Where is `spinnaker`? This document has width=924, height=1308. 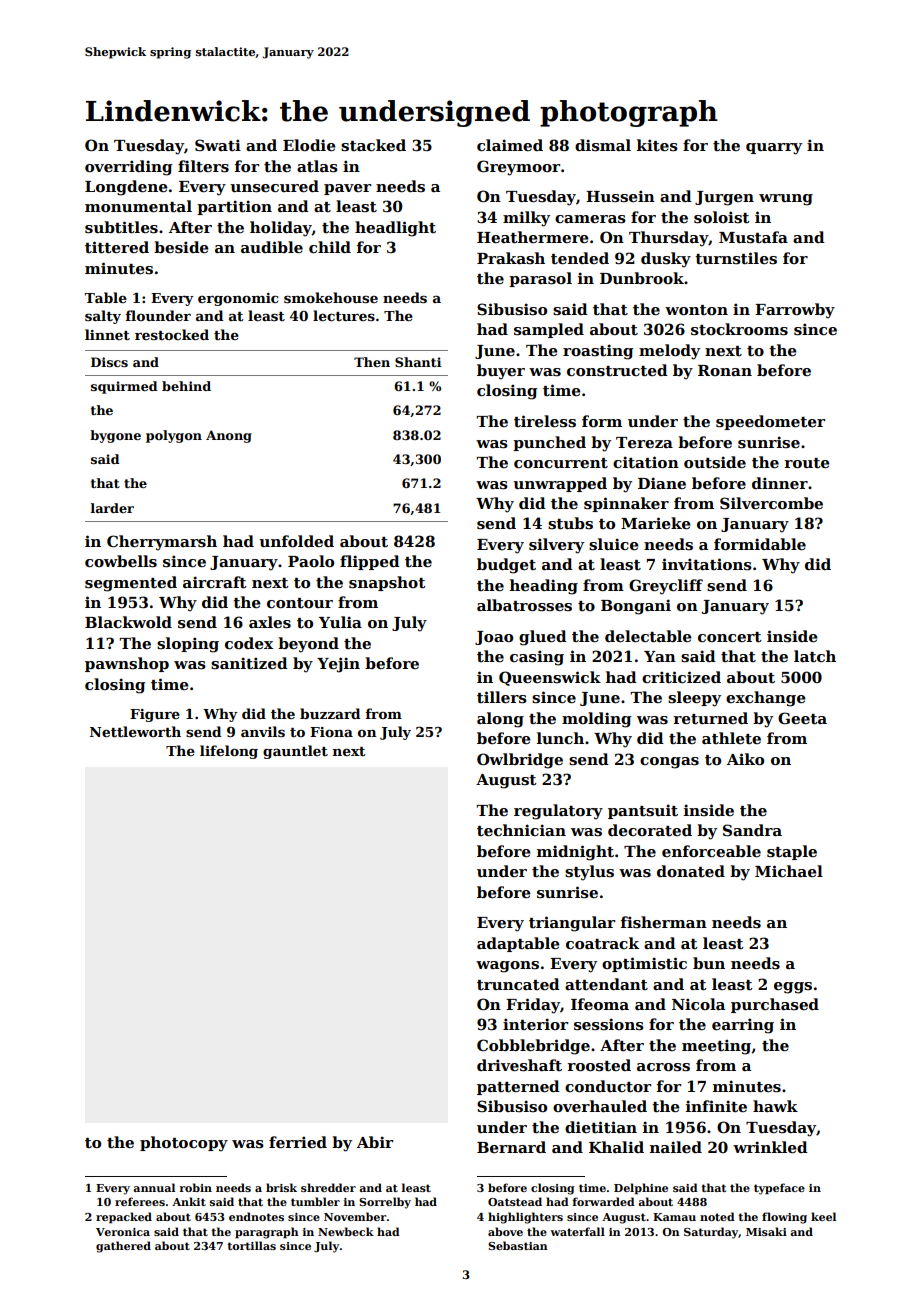 spinnaker is located at coordinates (626, 504).
